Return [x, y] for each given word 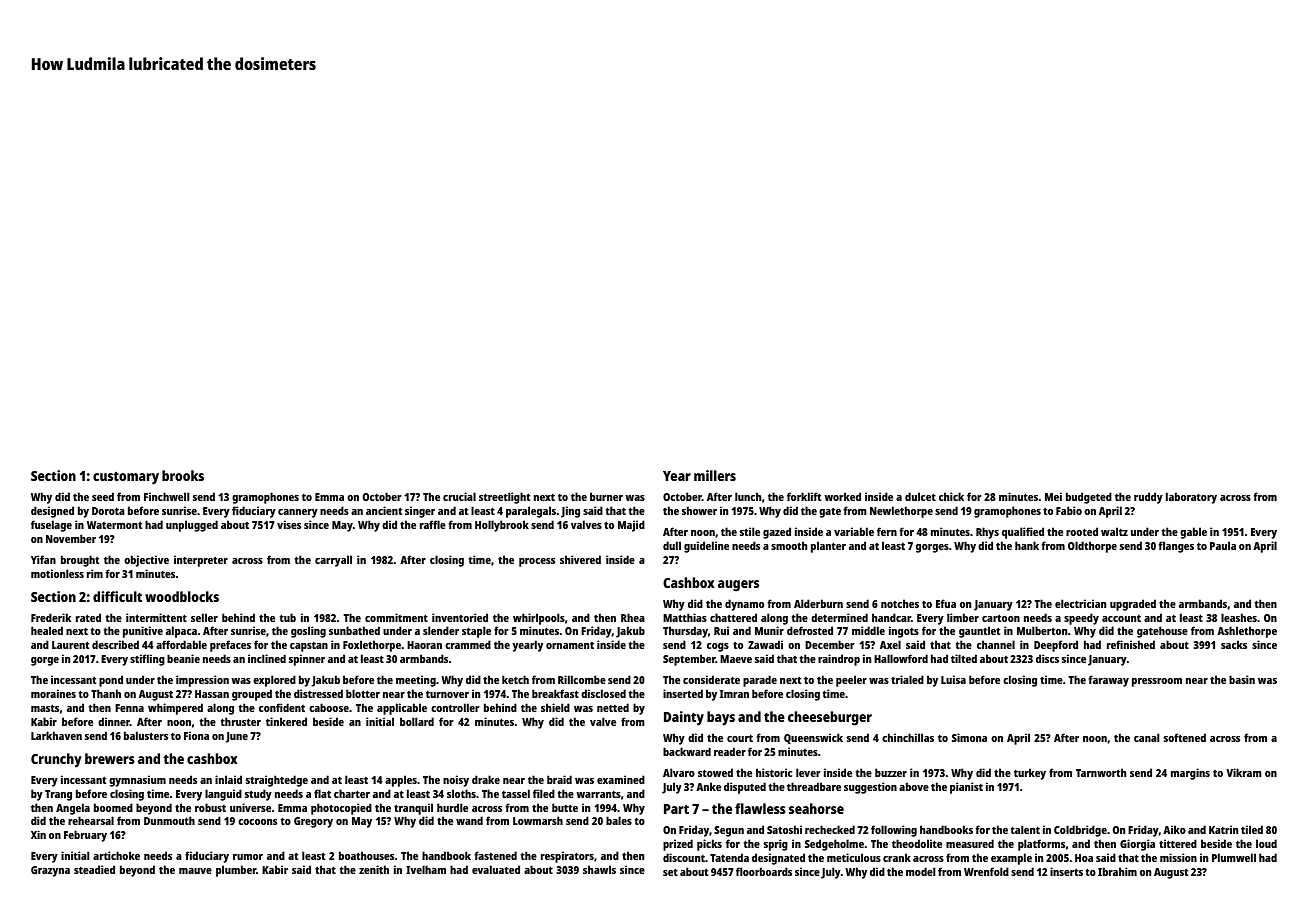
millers [715, 475]
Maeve [736, 659]
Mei [1053, 496]
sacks [1234, 644]
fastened [495, 855]
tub [288, 617]
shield [555, 707]
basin [1242, 679]
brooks [183, 475]
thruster [241, 721]
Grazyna [50, 871]
